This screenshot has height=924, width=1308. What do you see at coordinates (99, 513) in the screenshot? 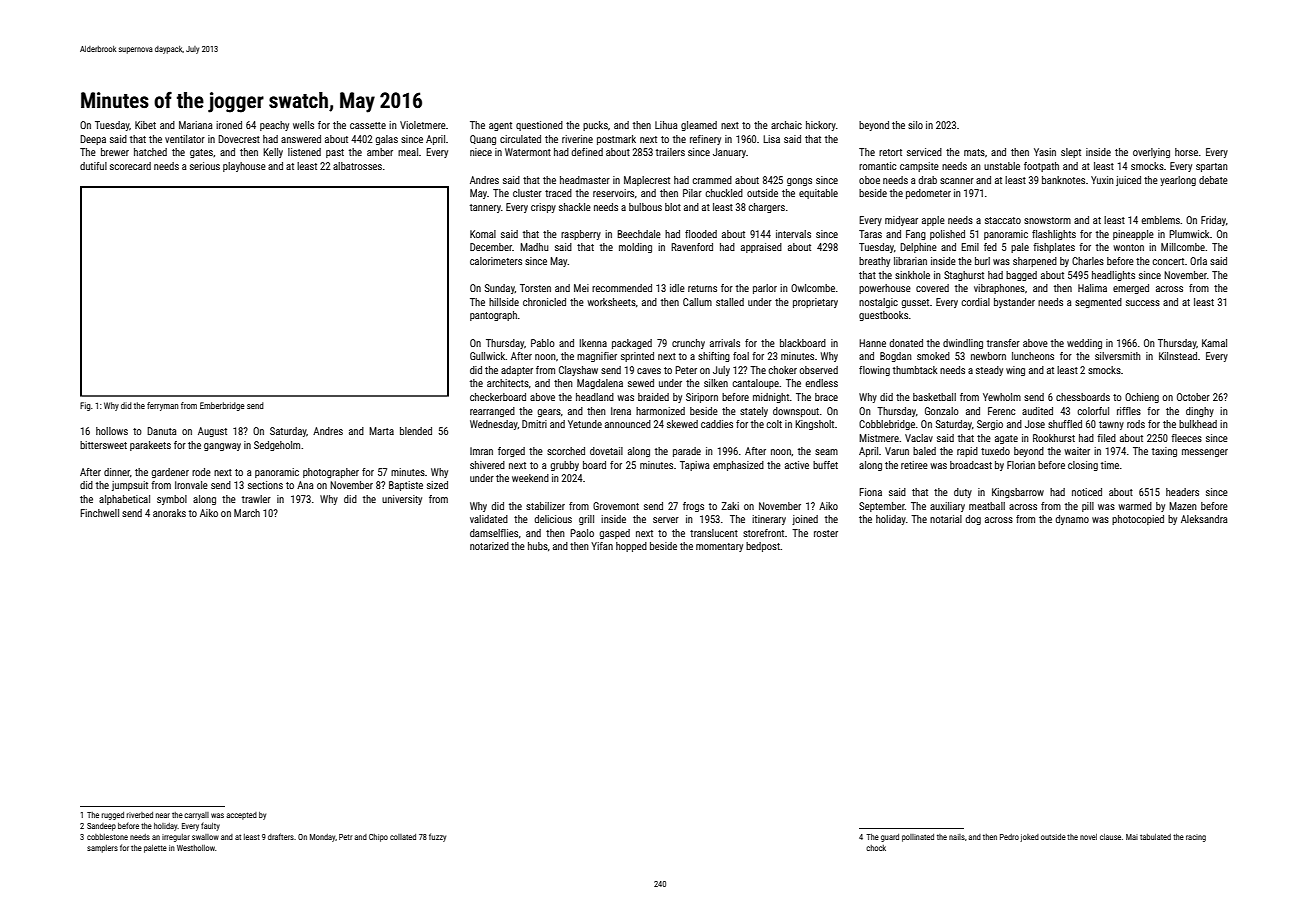
I see `Finchwell` at bounding box center [99, 513].
